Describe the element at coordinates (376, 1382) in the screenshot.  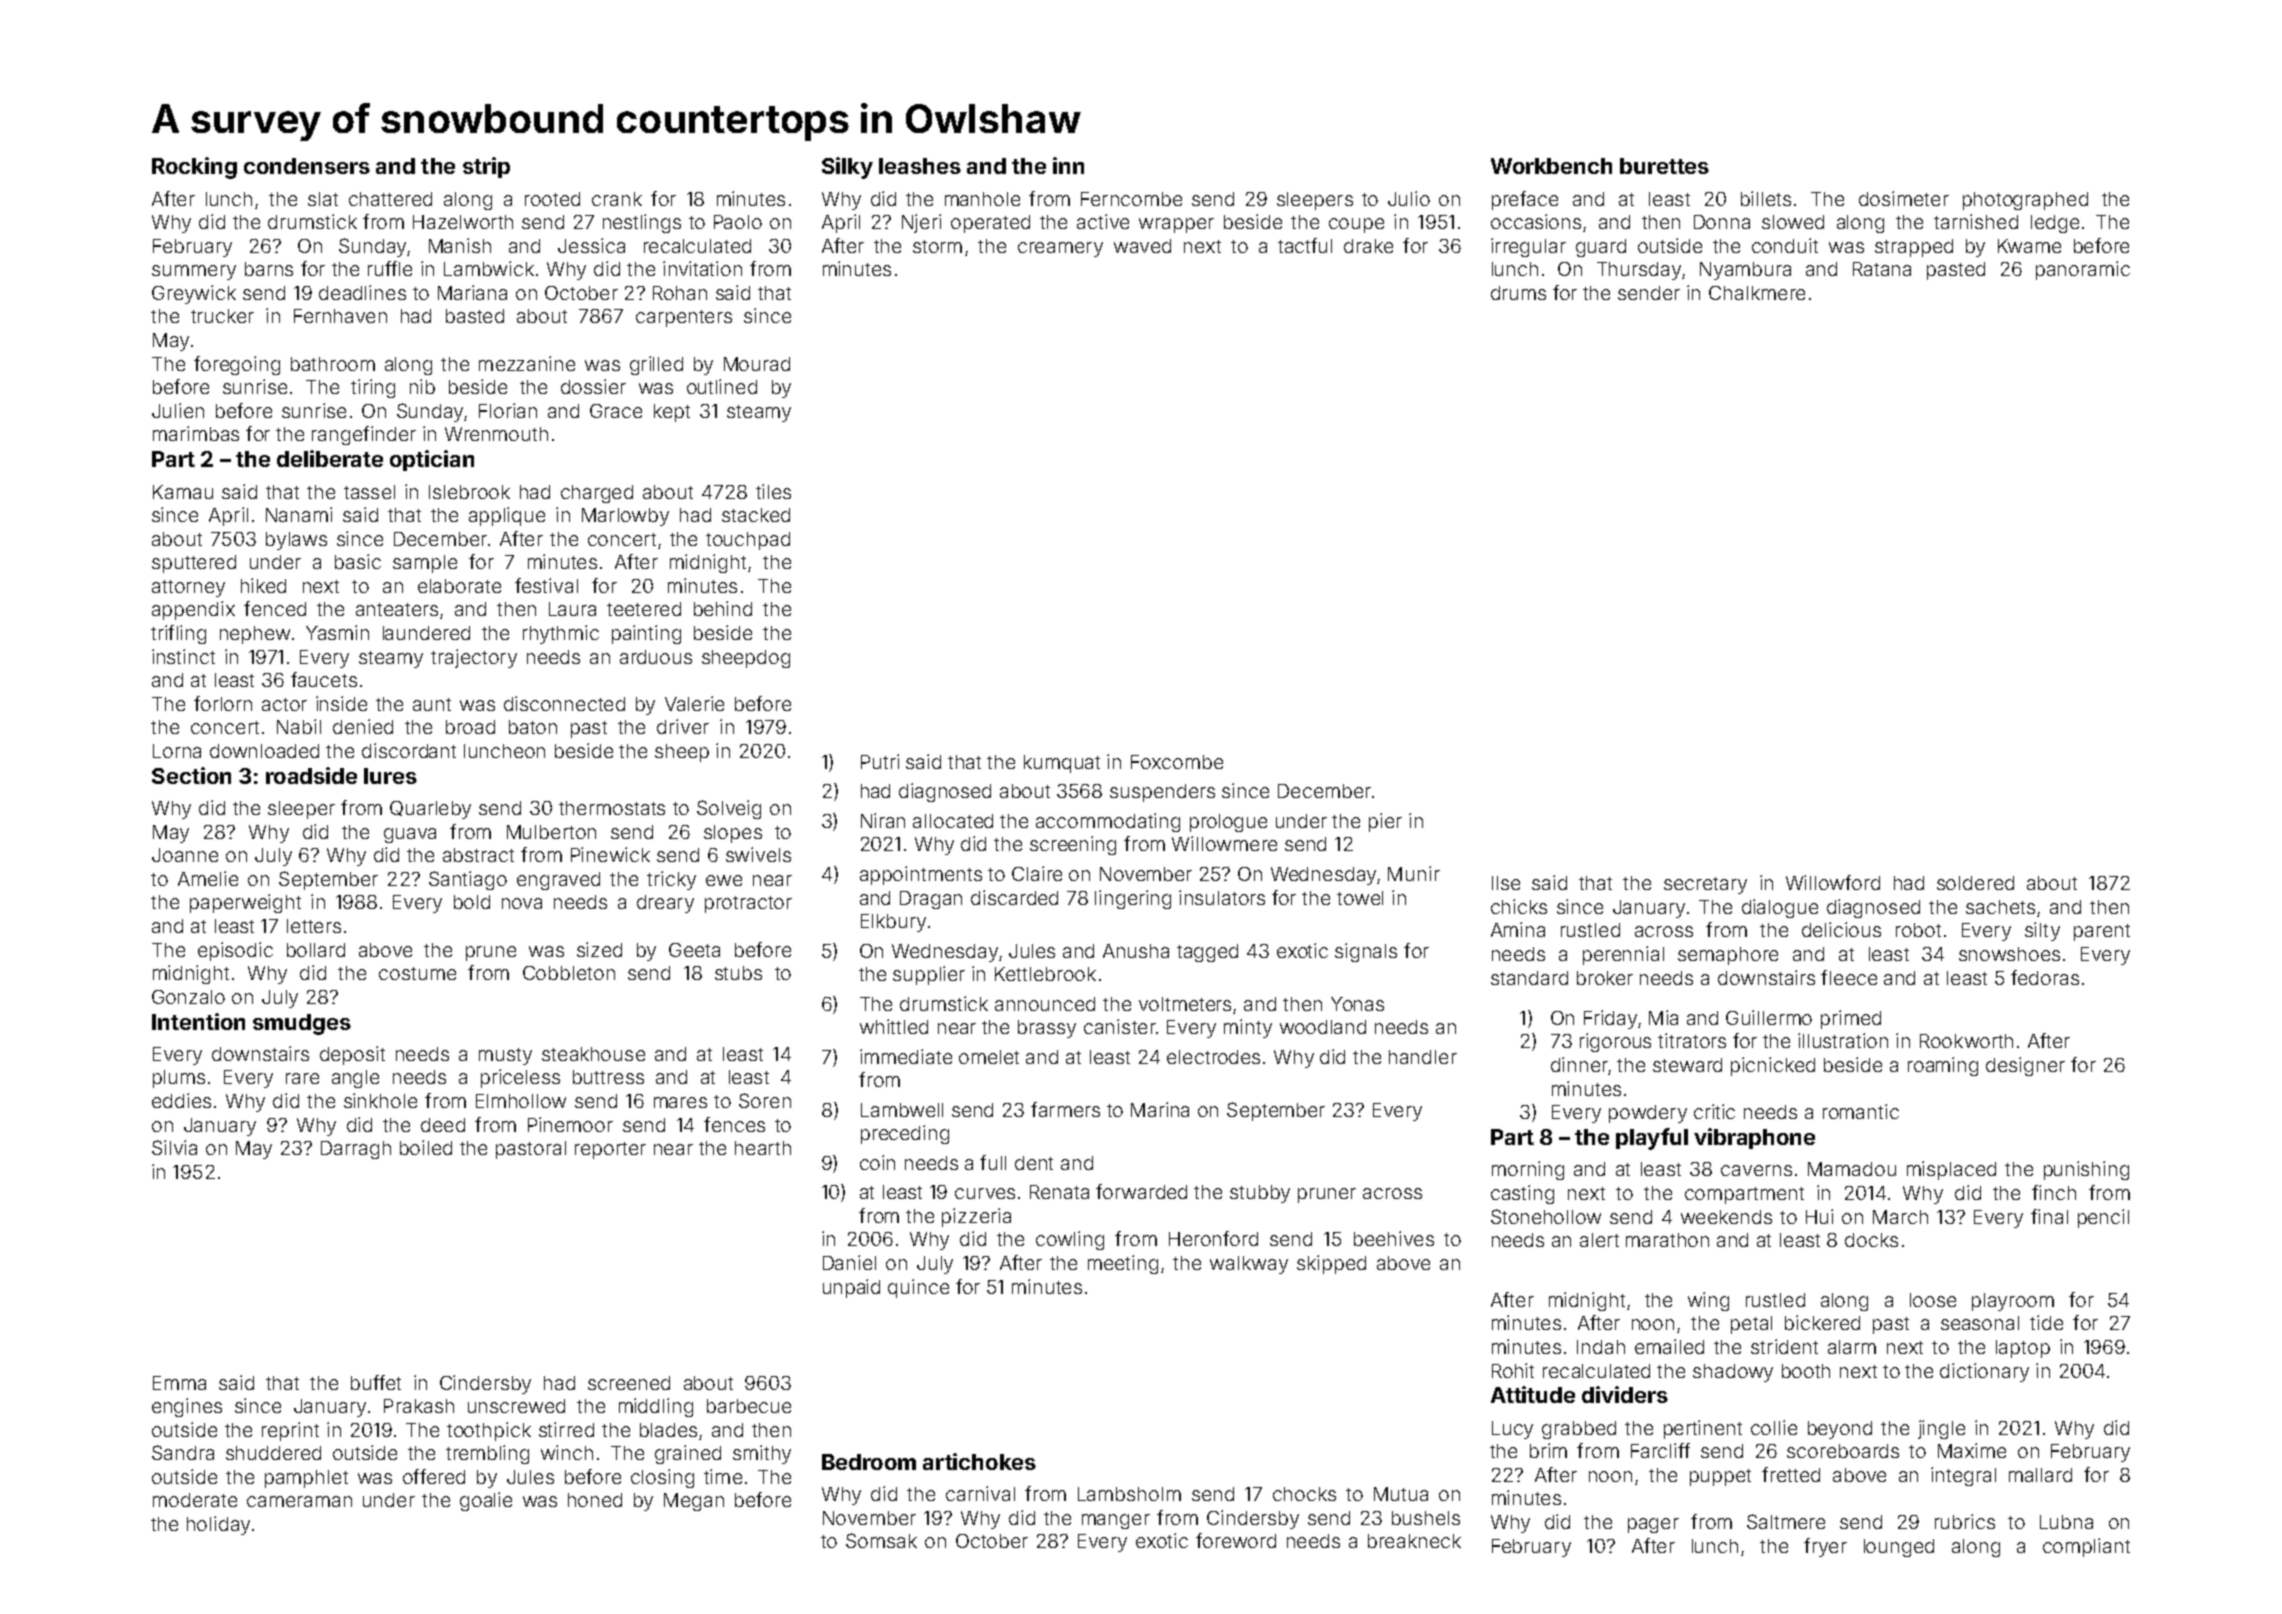
I see `buffet` at that location.
